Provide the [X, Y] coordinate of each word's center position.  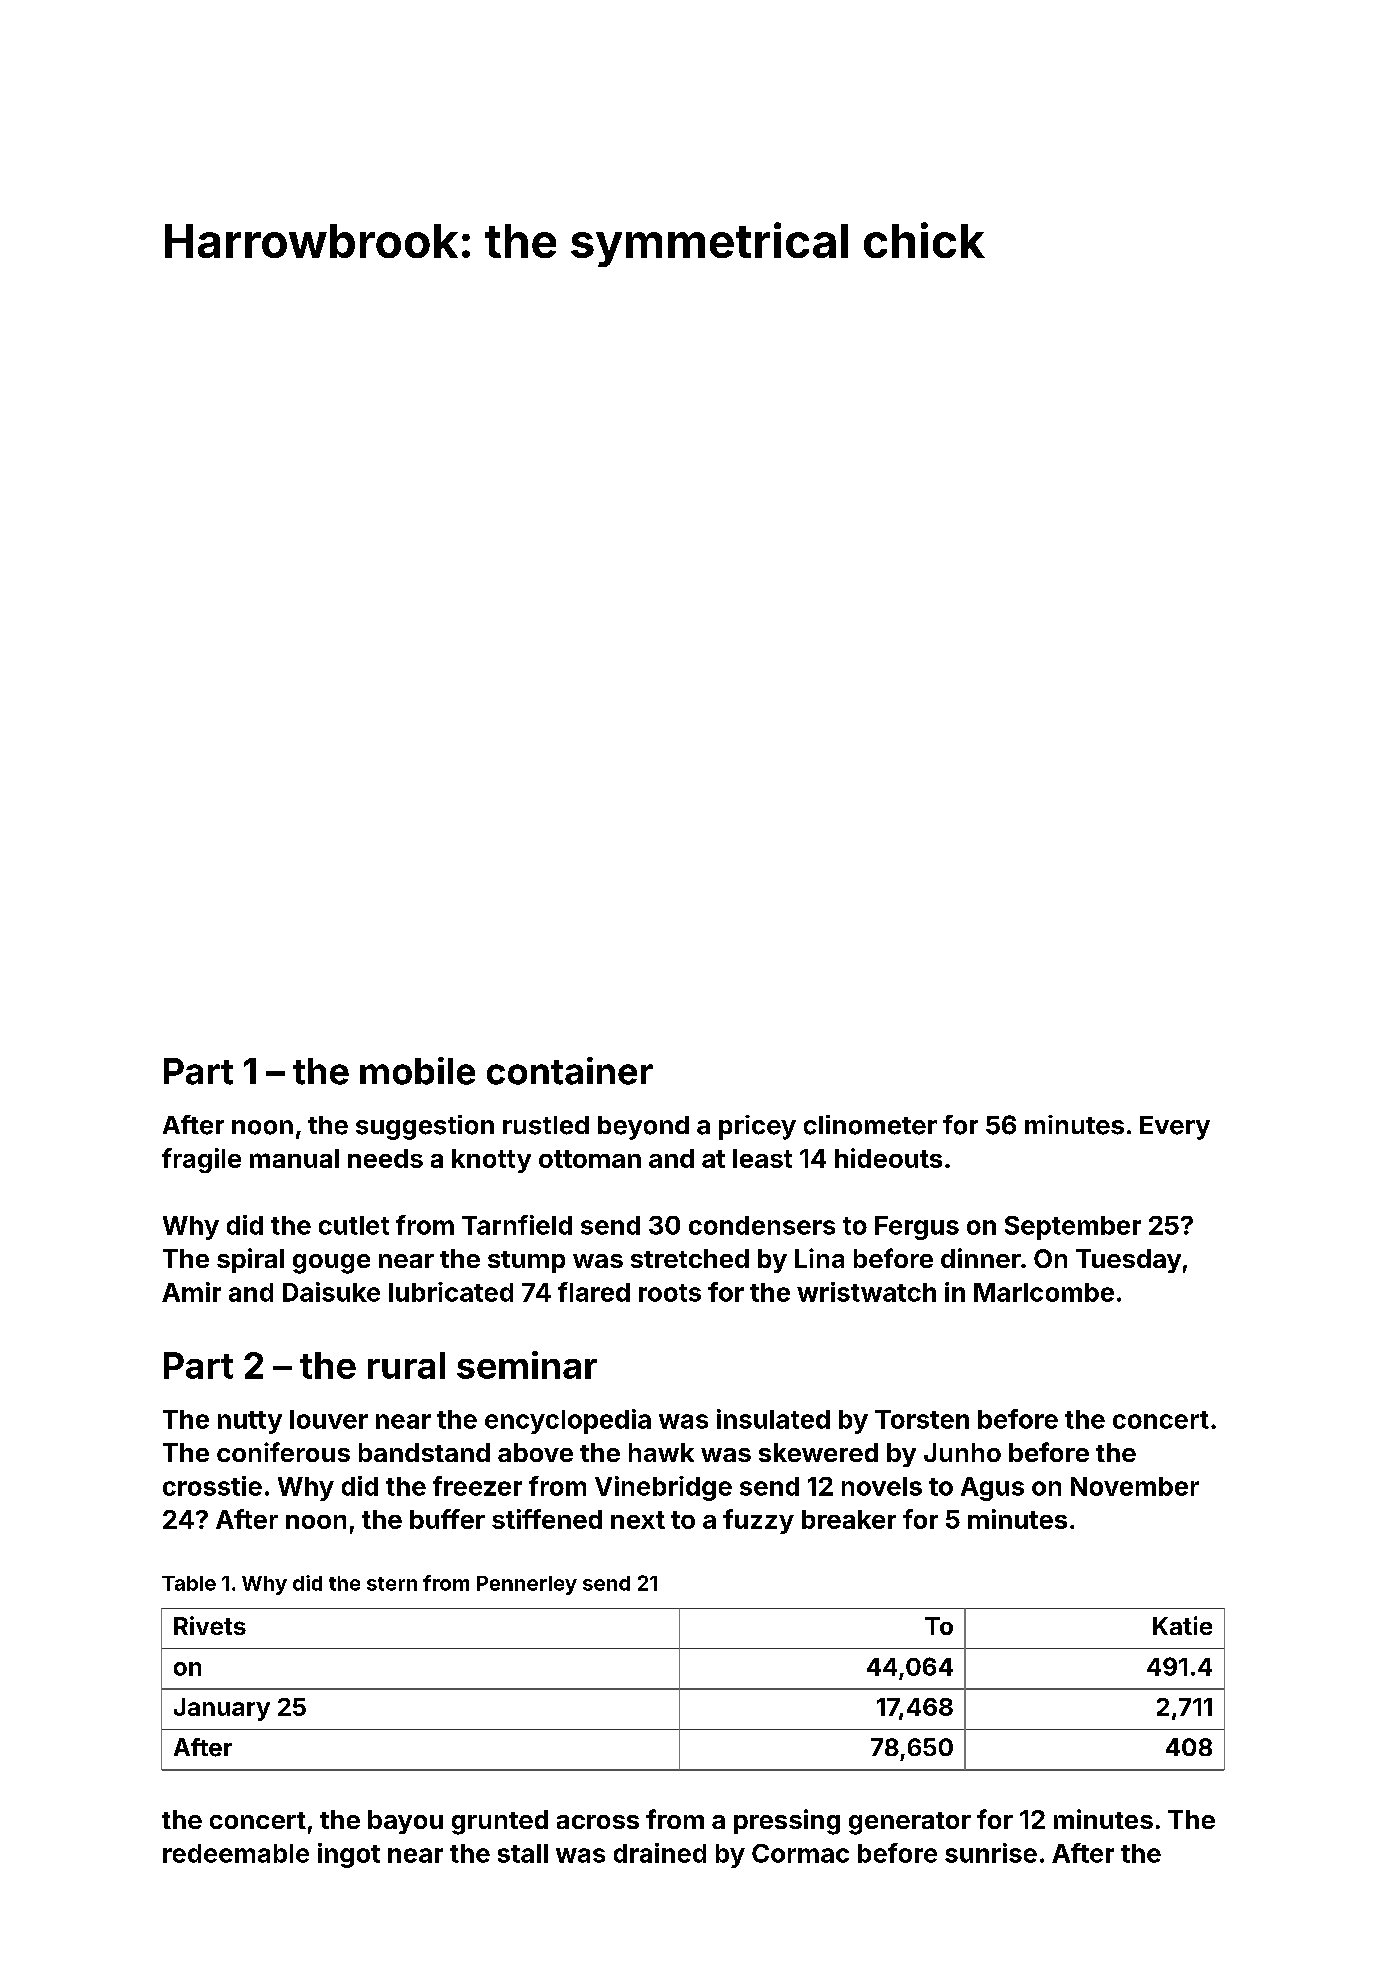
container [570, 1071]
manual [294, 1158]
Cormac [800, 1853]
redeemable [236, 1853]
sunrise [991, 1853]
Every [1175, 1128]
